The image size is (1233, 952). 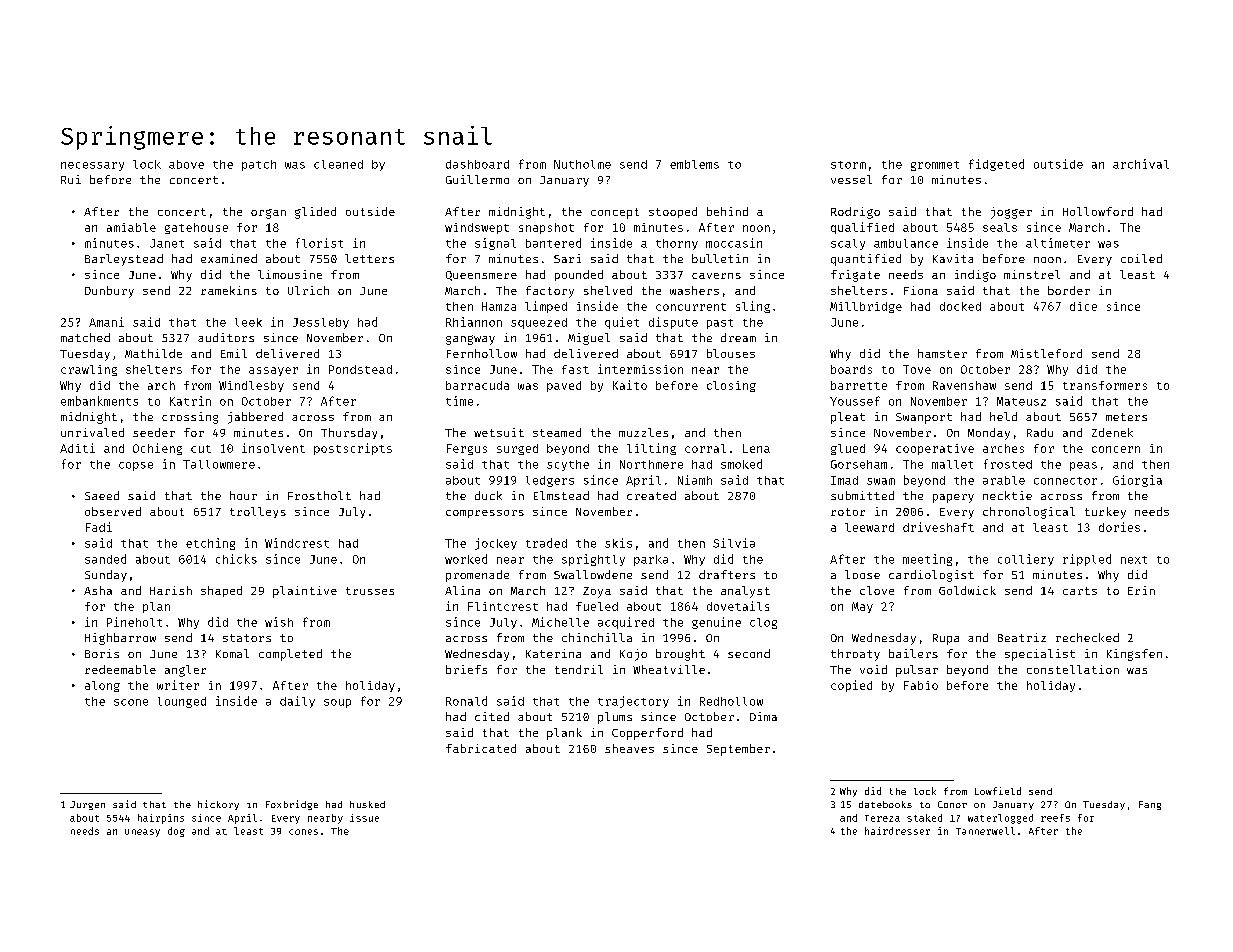 I want to click on concept, so click(x=615, y=213).
